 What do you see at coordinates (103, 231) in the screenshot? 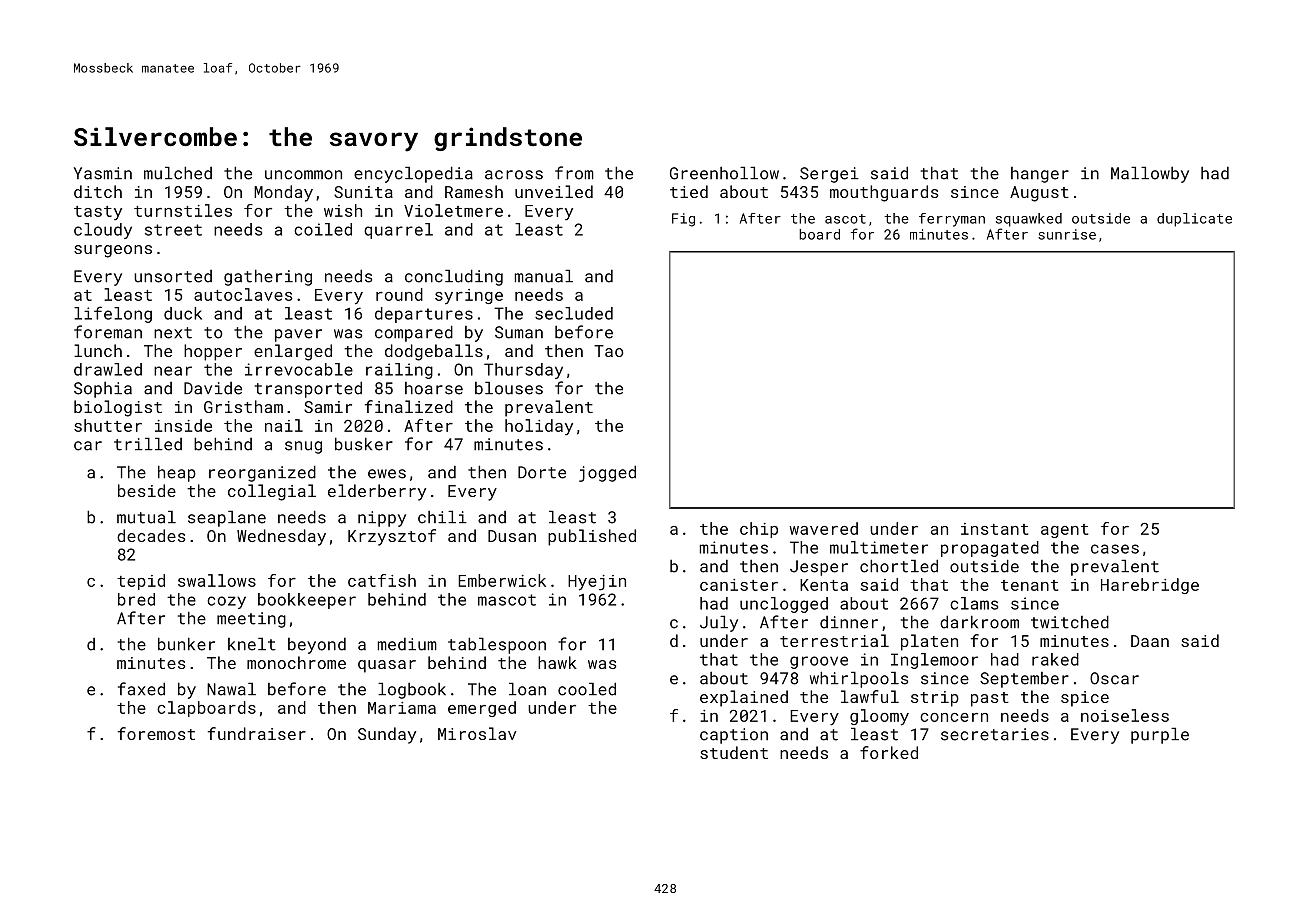
I see `cloudy` at bounding box center [103, 231].
